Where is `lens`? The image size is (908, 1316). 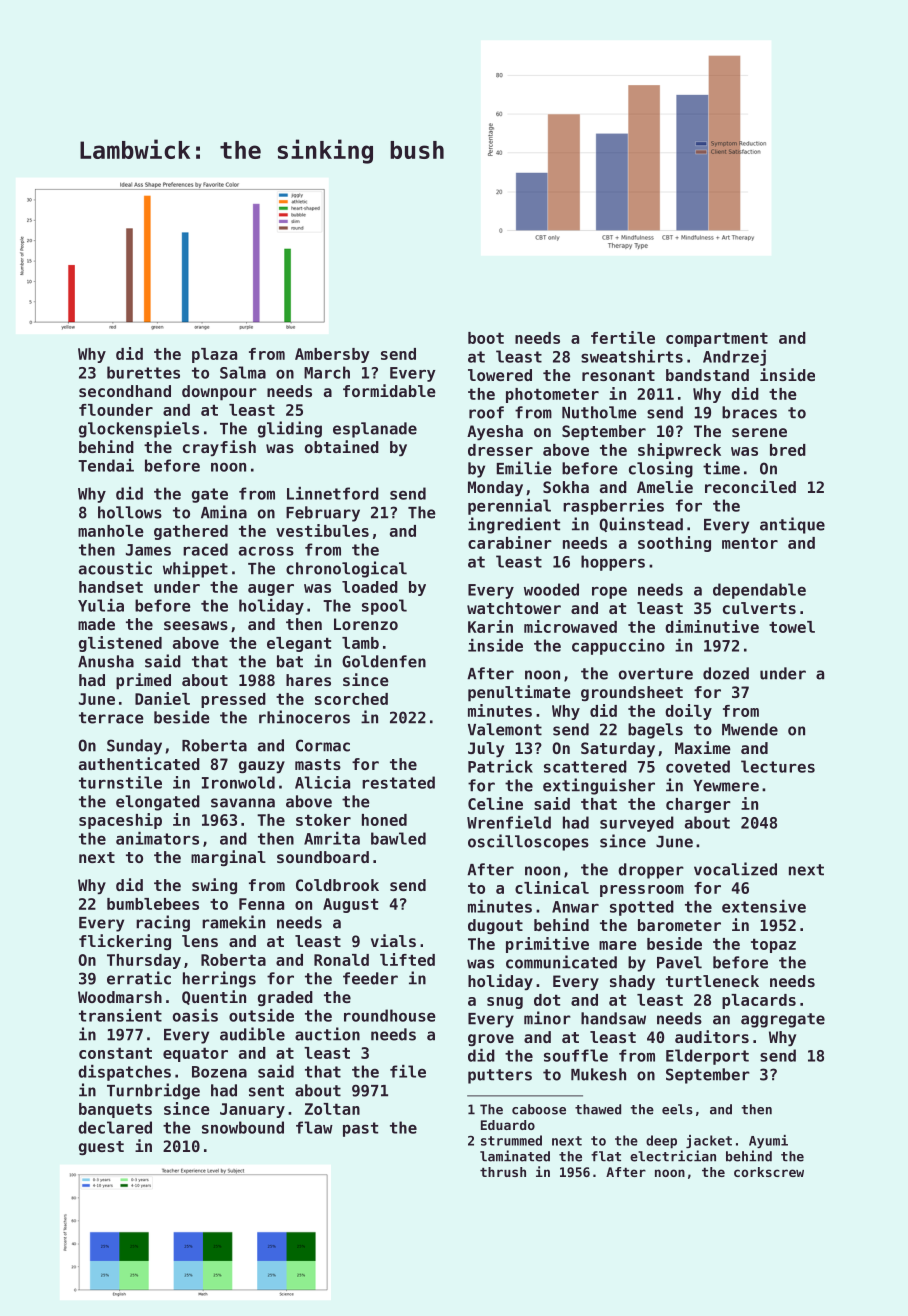
lens is located at coordinates (200, 941).
